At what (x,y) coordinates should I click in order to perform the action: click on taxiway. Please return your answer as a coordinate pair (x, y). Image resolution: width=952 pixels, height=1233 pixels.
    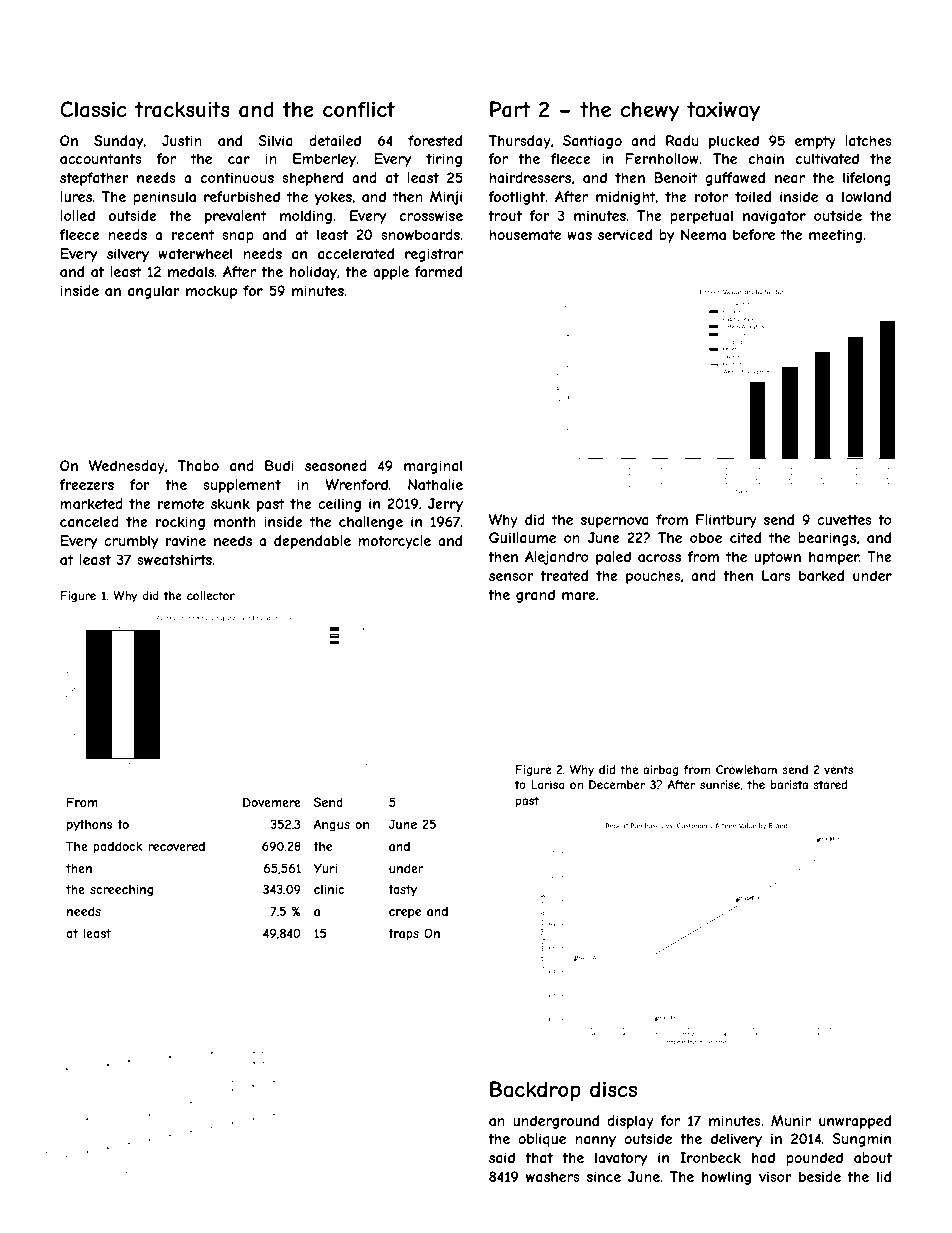
    Looking at the image, I should click on (723, 111).
